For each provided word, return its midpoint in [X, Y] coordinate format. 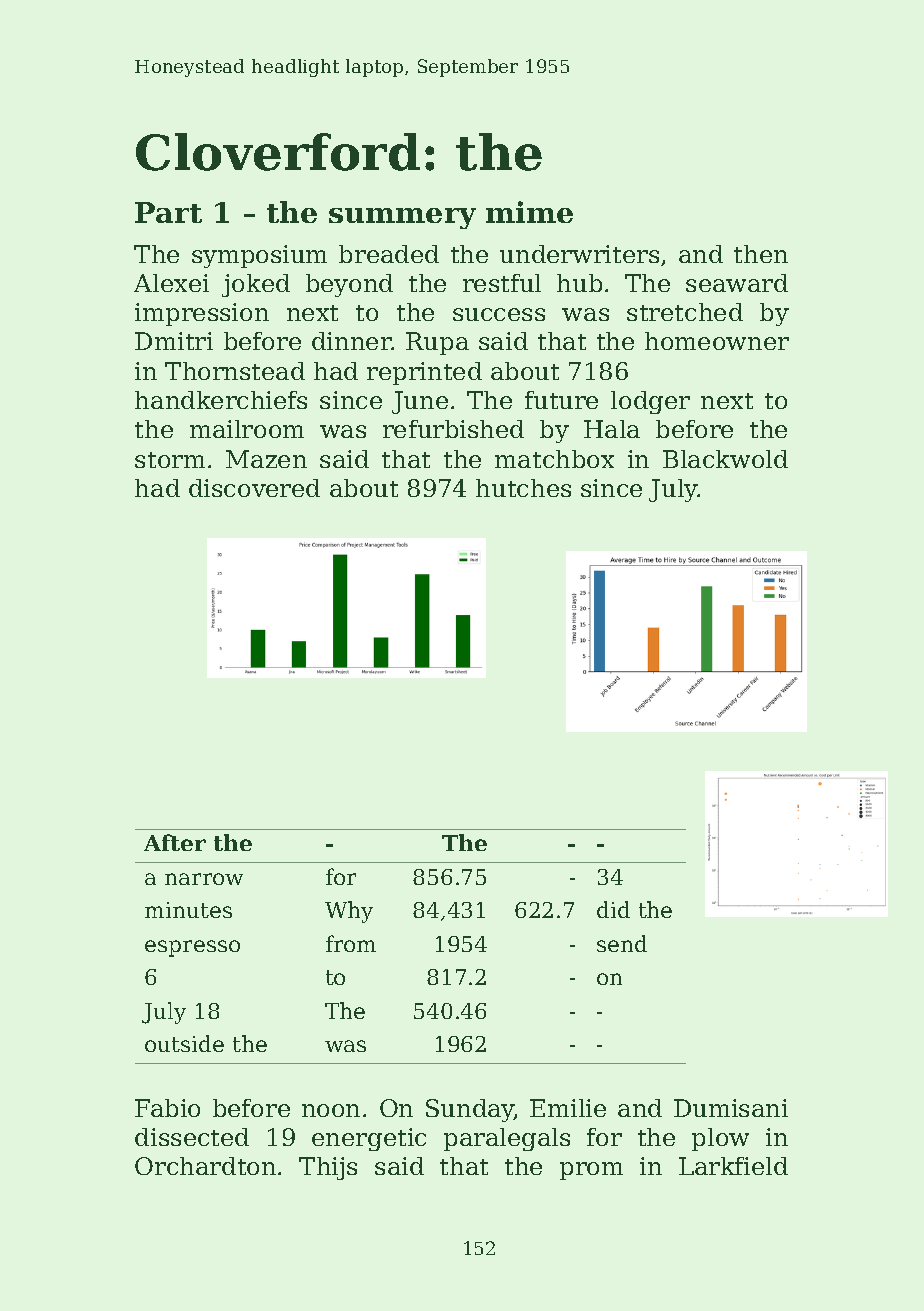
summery [402, 218]
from [351, 943]
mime [529, 212]
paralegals [507, 1139]
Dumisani [731, 1108]
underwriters [579, 254]
